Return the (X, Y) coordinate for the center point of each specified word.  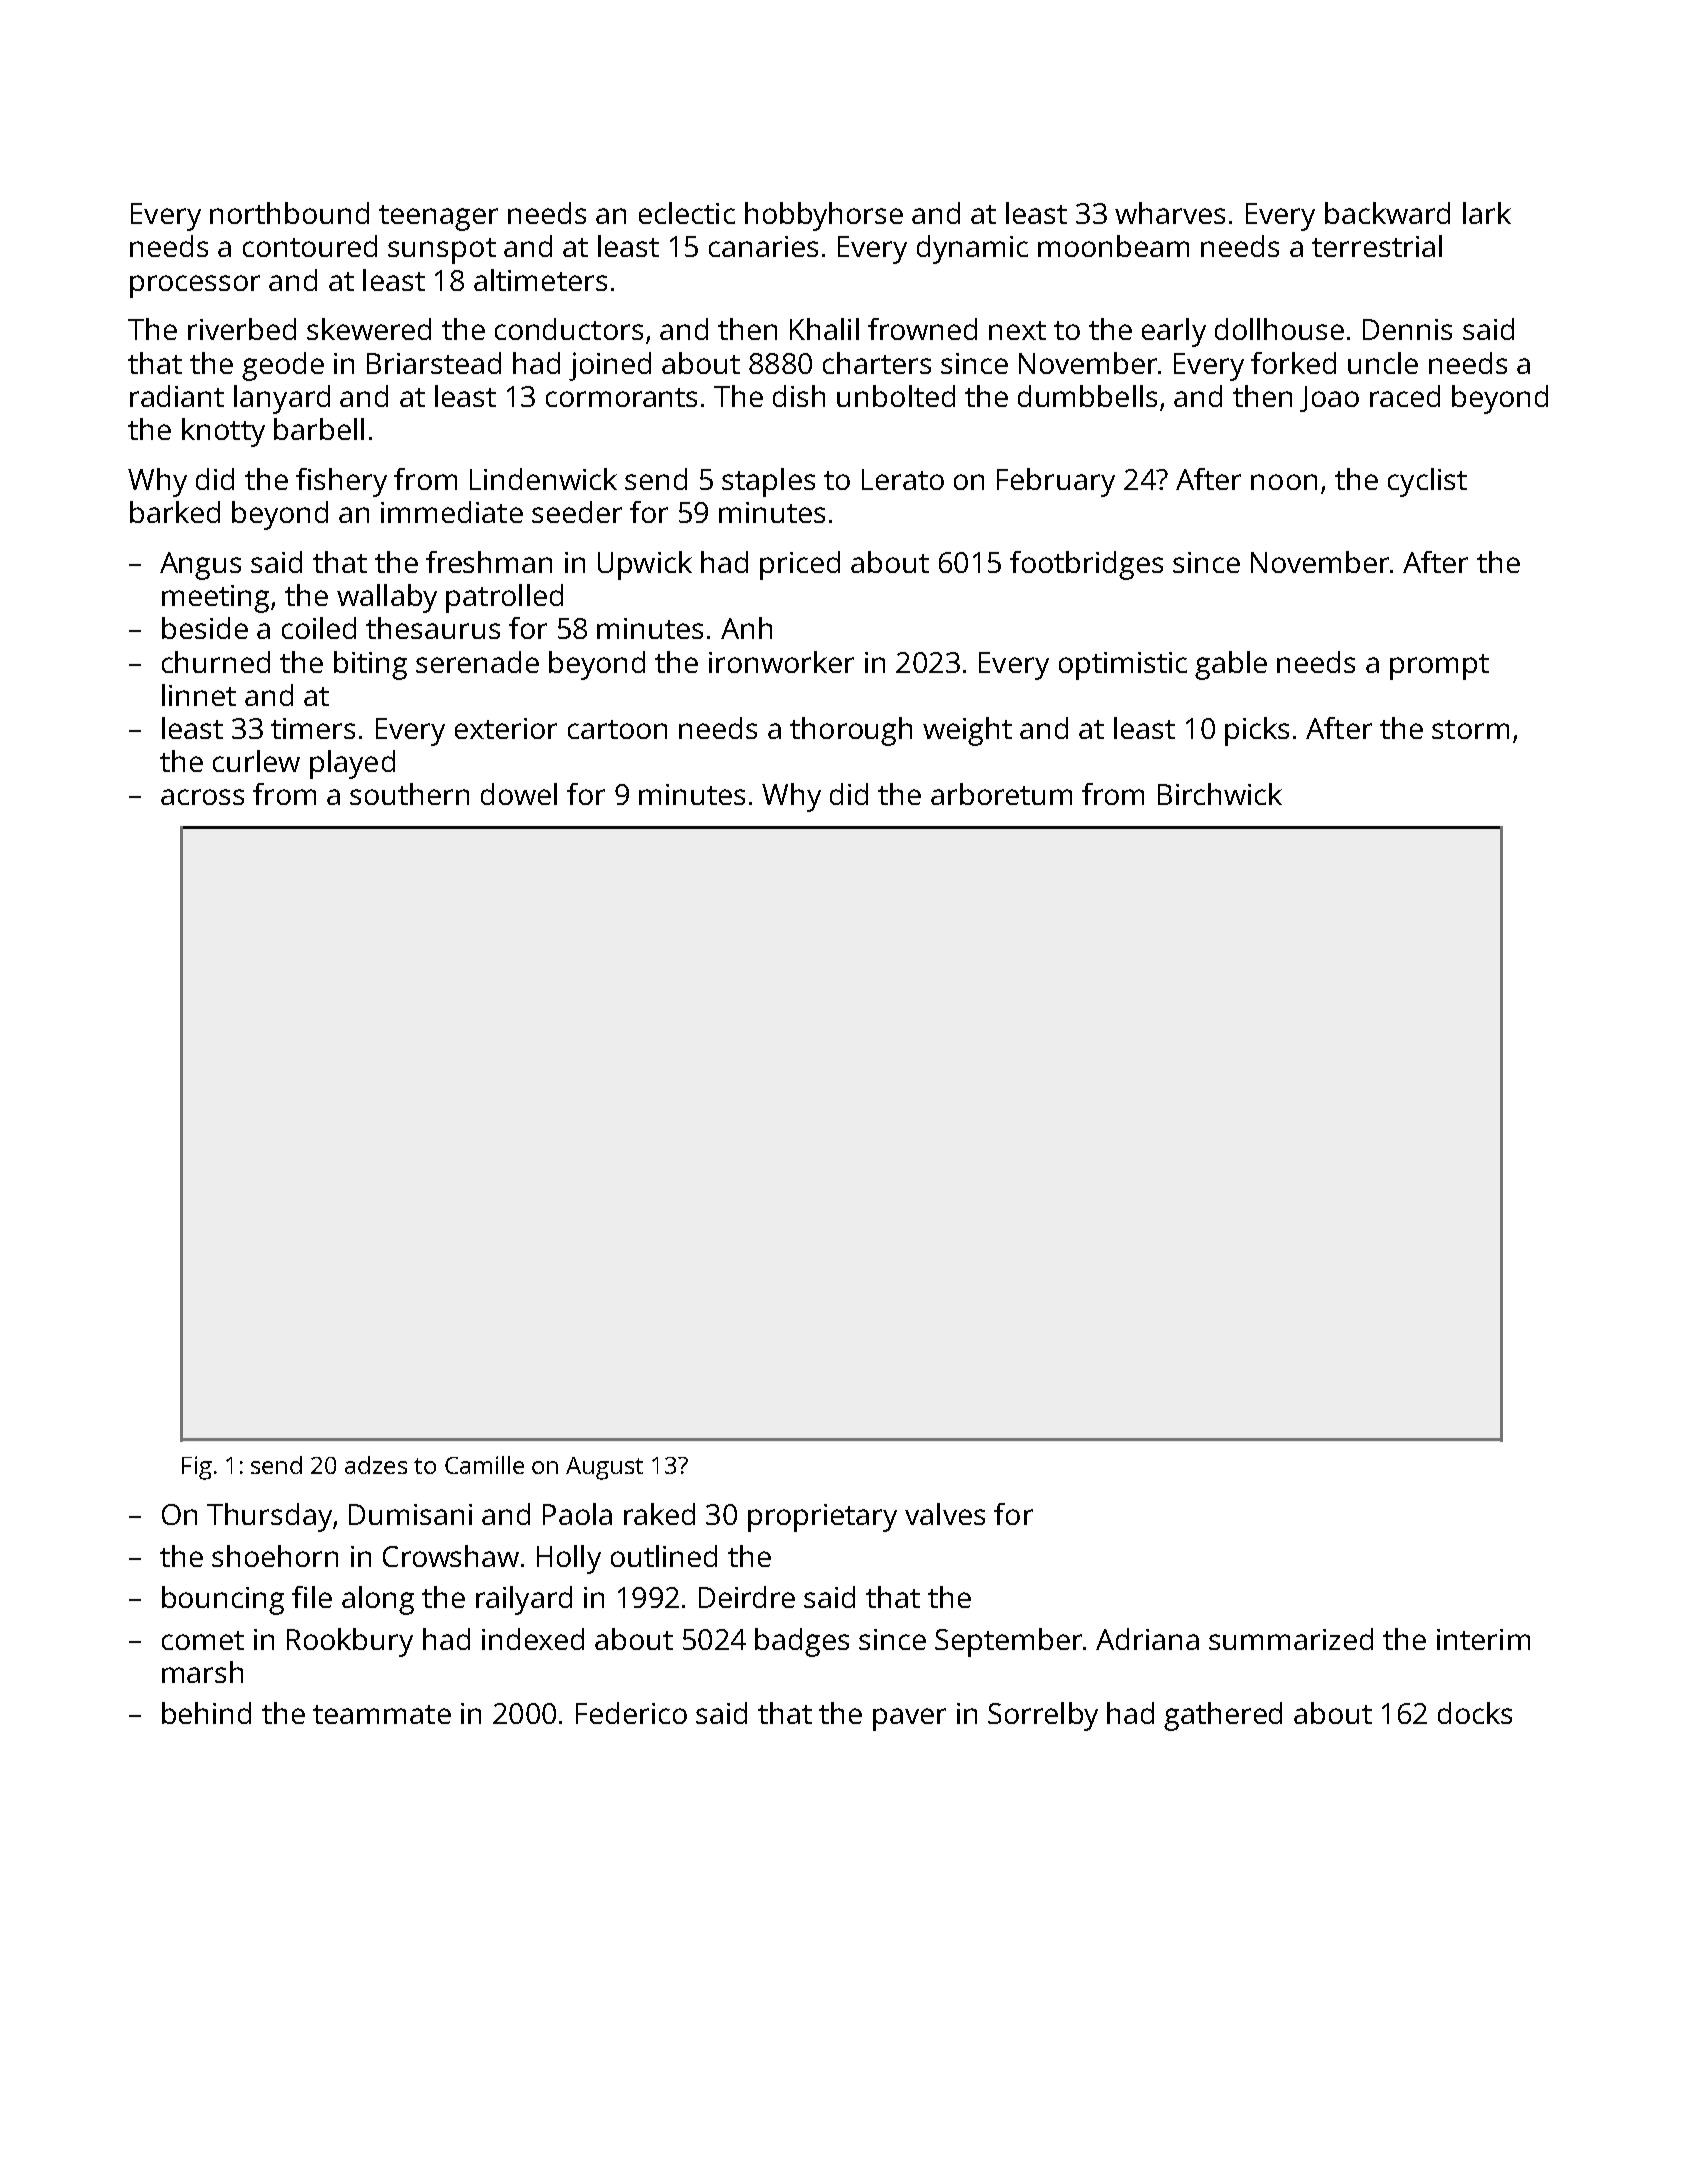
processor (195, 286)
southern (409, 794)
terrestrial (1377, 246)
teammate (382, 1714)
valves (945, 1514)
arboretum (1001, 794)
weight (967, 731)
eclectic (687, 213)
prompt (1439, 667)
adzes (376, 1465)
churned (216, 662)
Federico (631, 1713)
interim (1483, 1639)
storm (1470, 729)
